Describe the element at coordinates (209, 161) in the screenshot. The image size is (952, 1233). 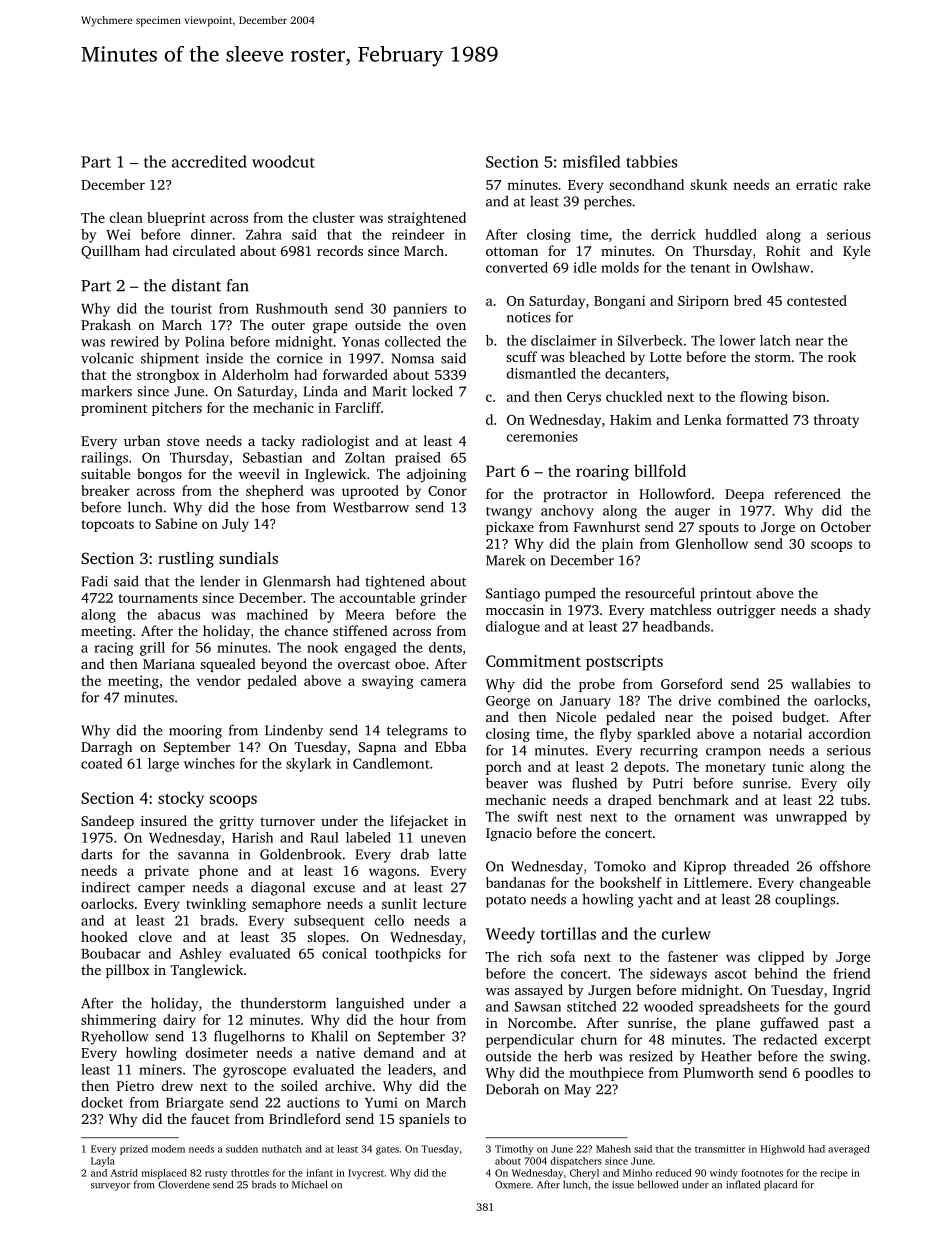
I see `accredited` at that location.
